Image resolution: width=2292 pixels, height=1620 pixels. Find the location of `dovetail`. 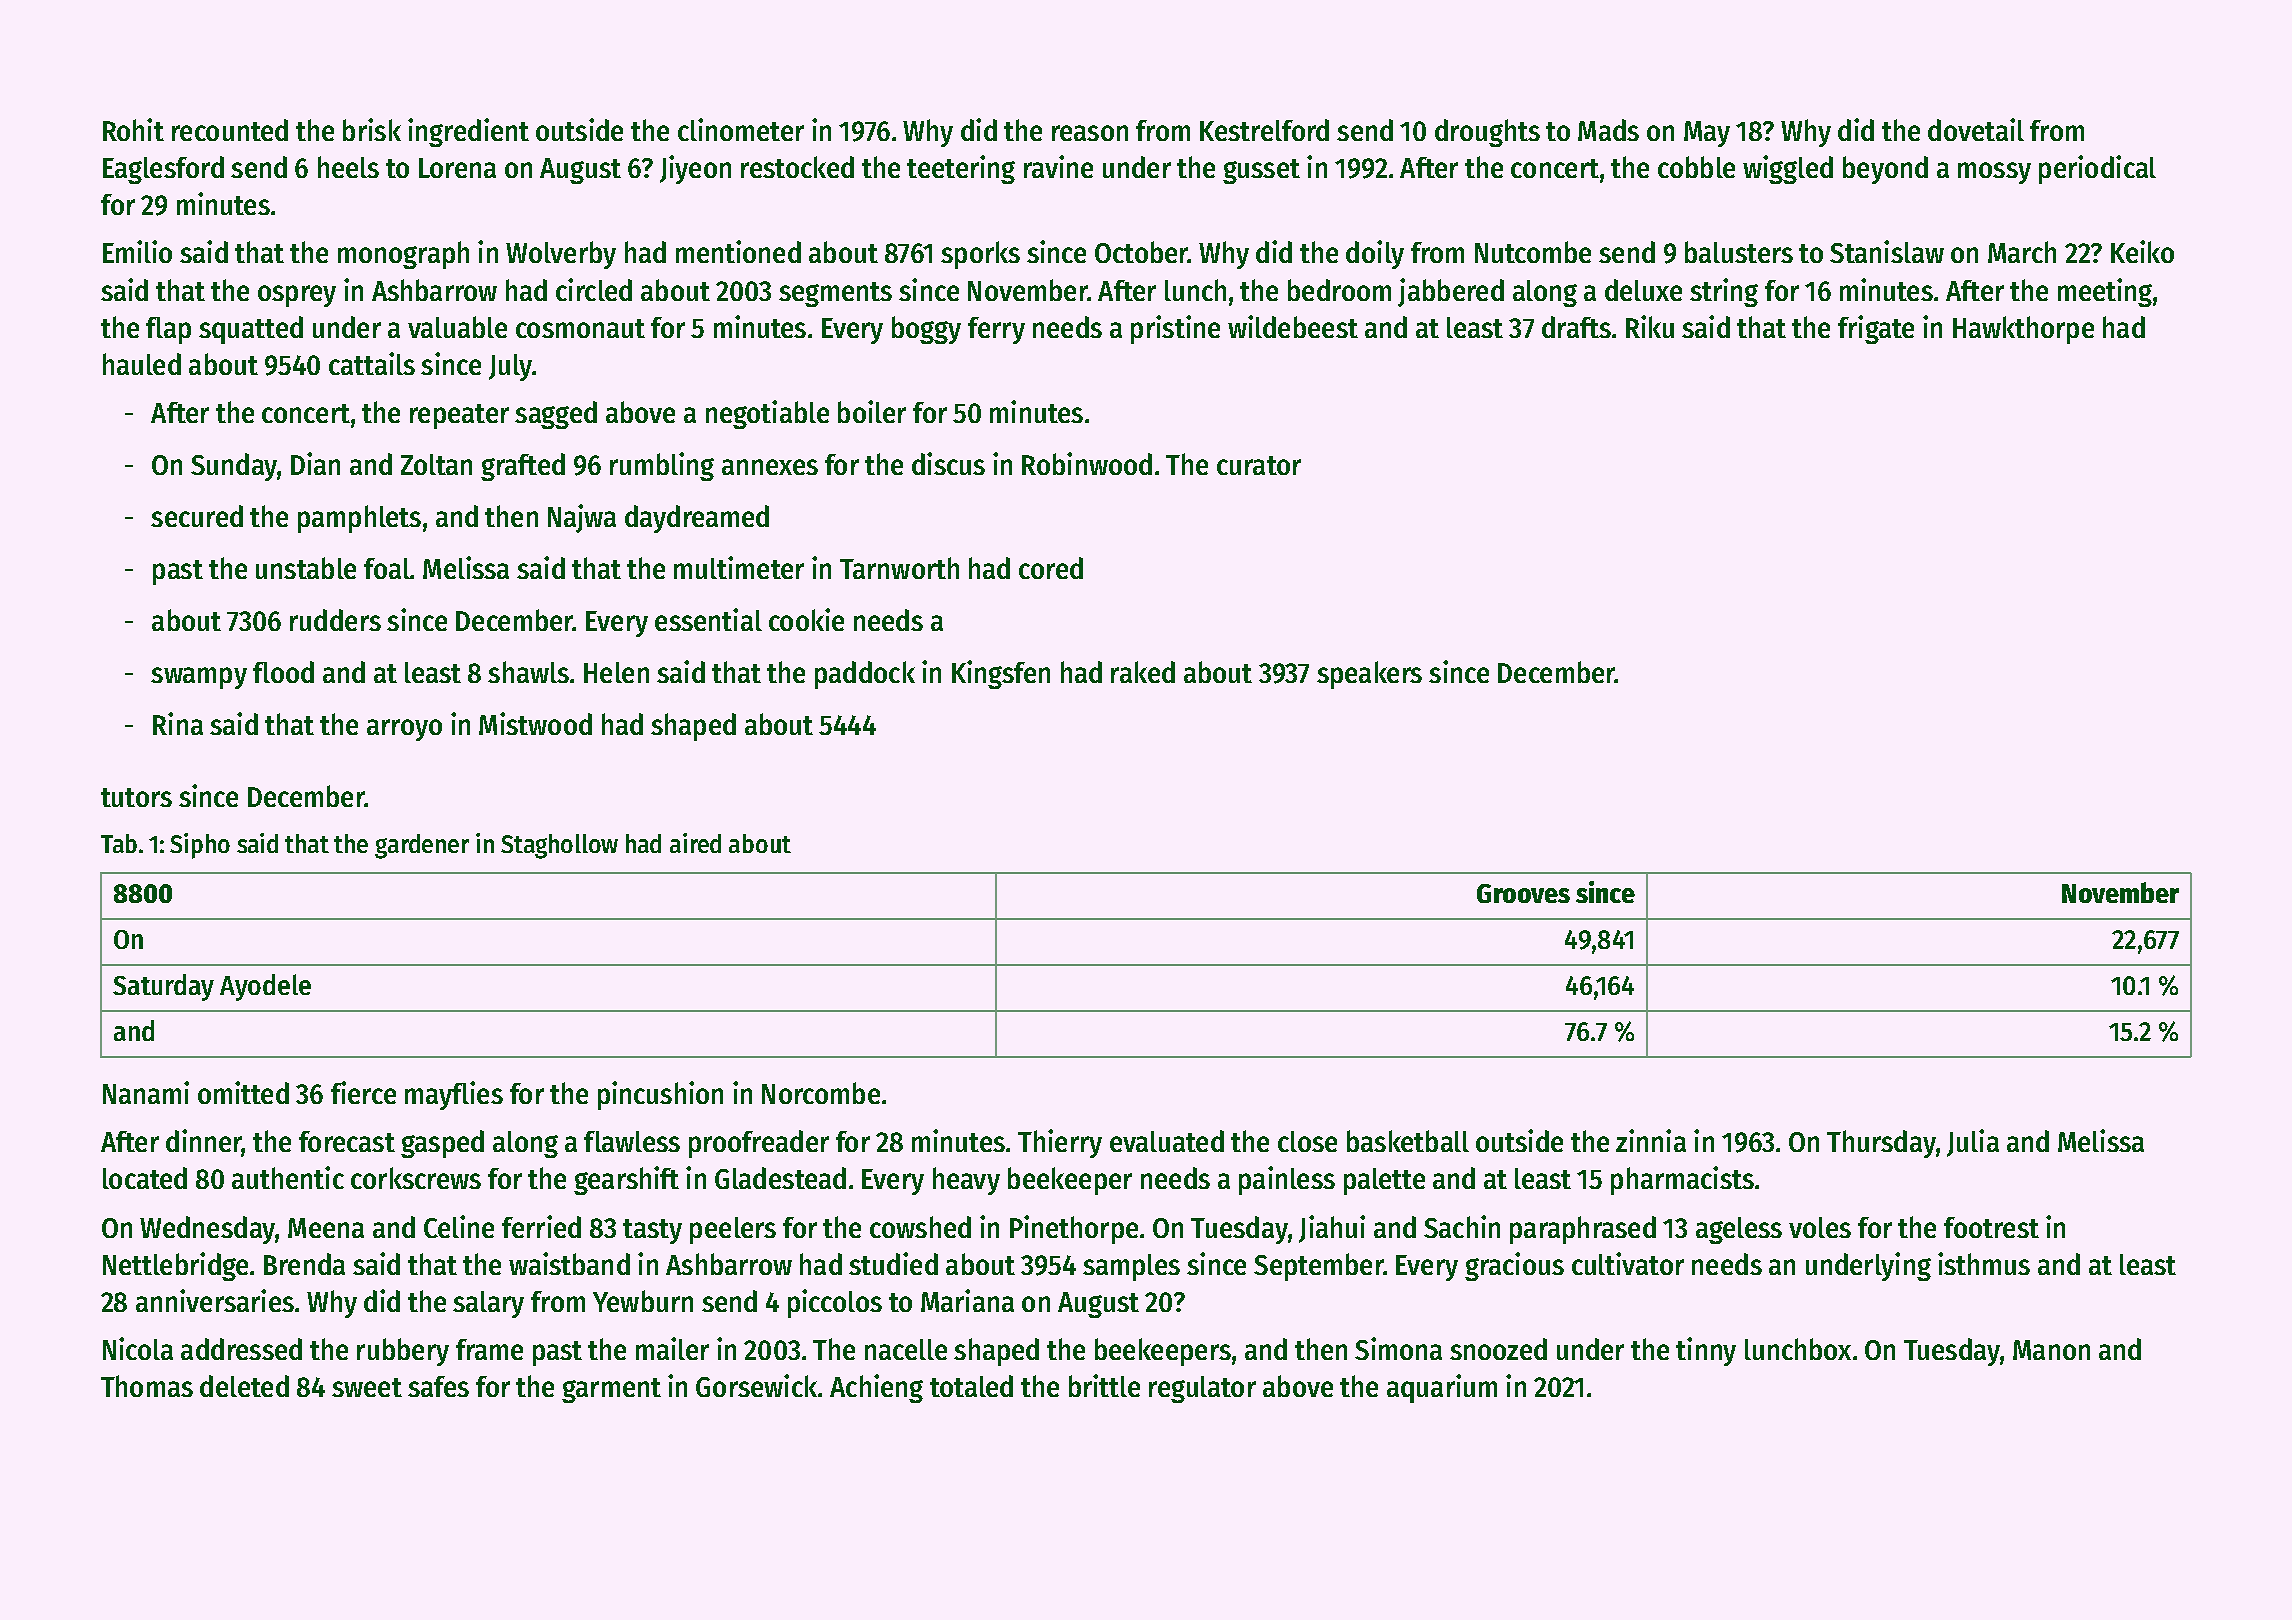

dovetail is located at coordinates (1976, 129).
